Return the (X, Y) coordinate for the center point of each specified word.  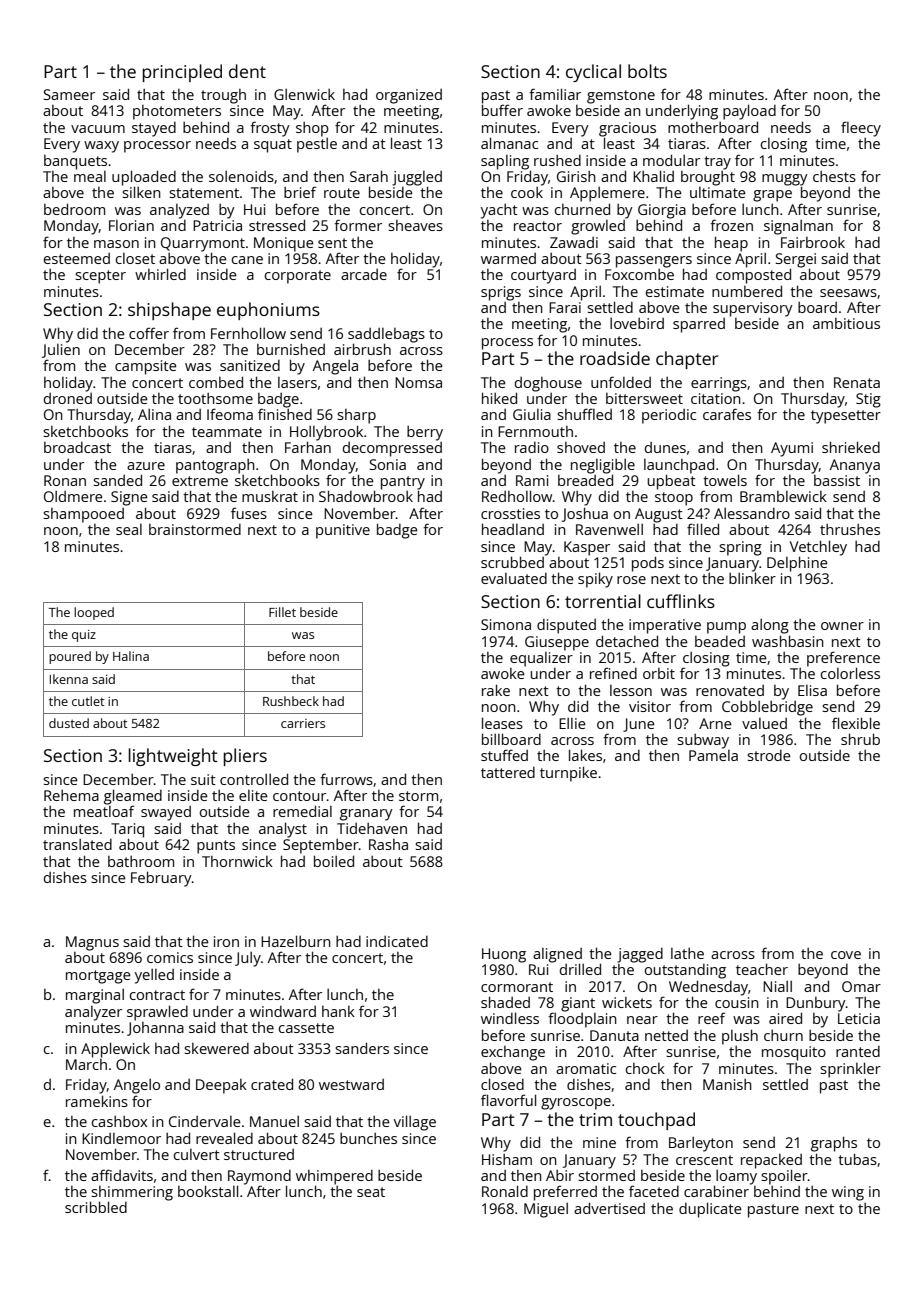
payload (749, 112)
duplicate (710, 1210)
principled (182, 73)
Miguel (546, 1210)
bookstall (208, 1191)
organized (409, 96)
